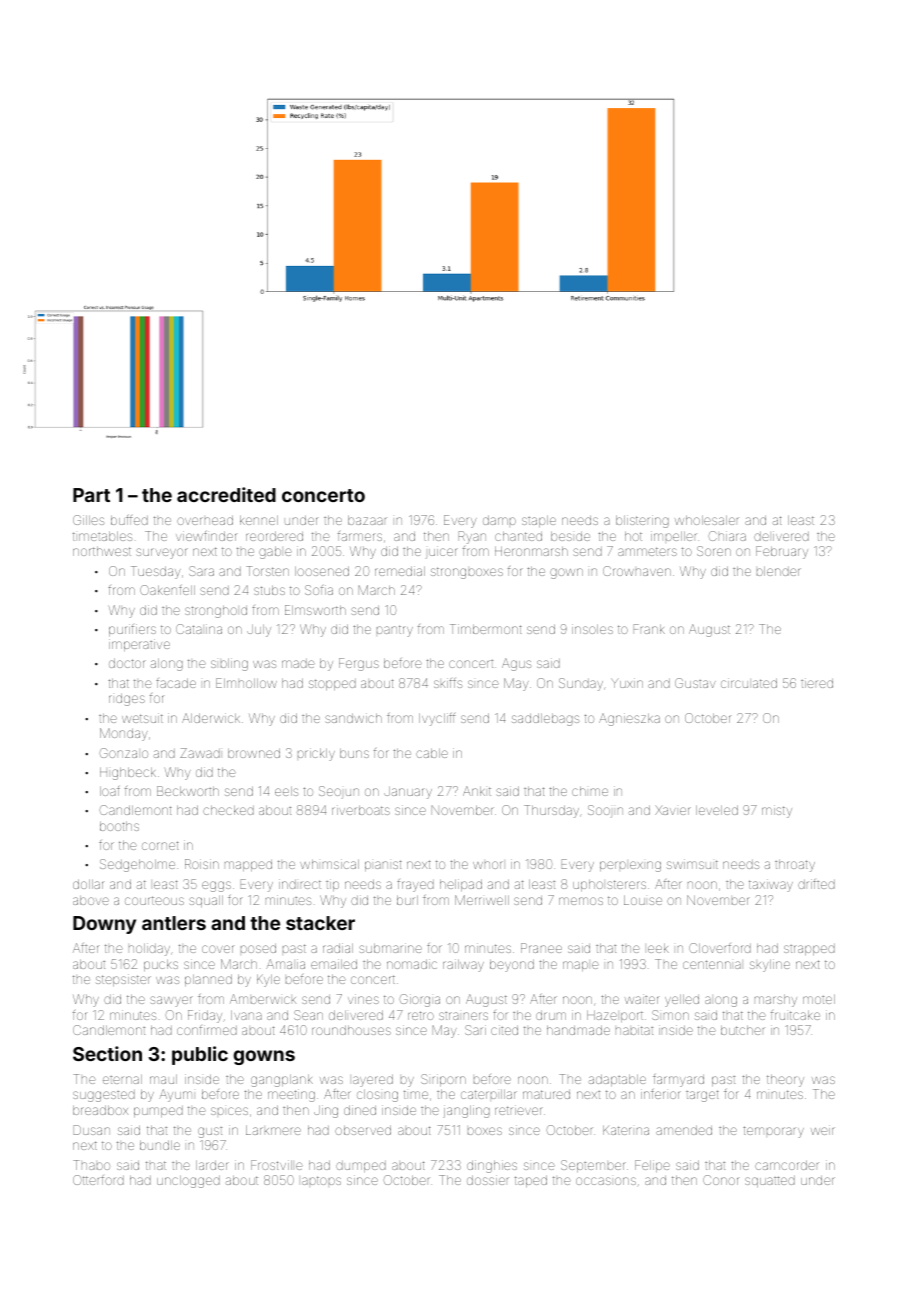 The width and height of the screenshot is (908, 1316). I want to click on Frank, so click(649, 629).
